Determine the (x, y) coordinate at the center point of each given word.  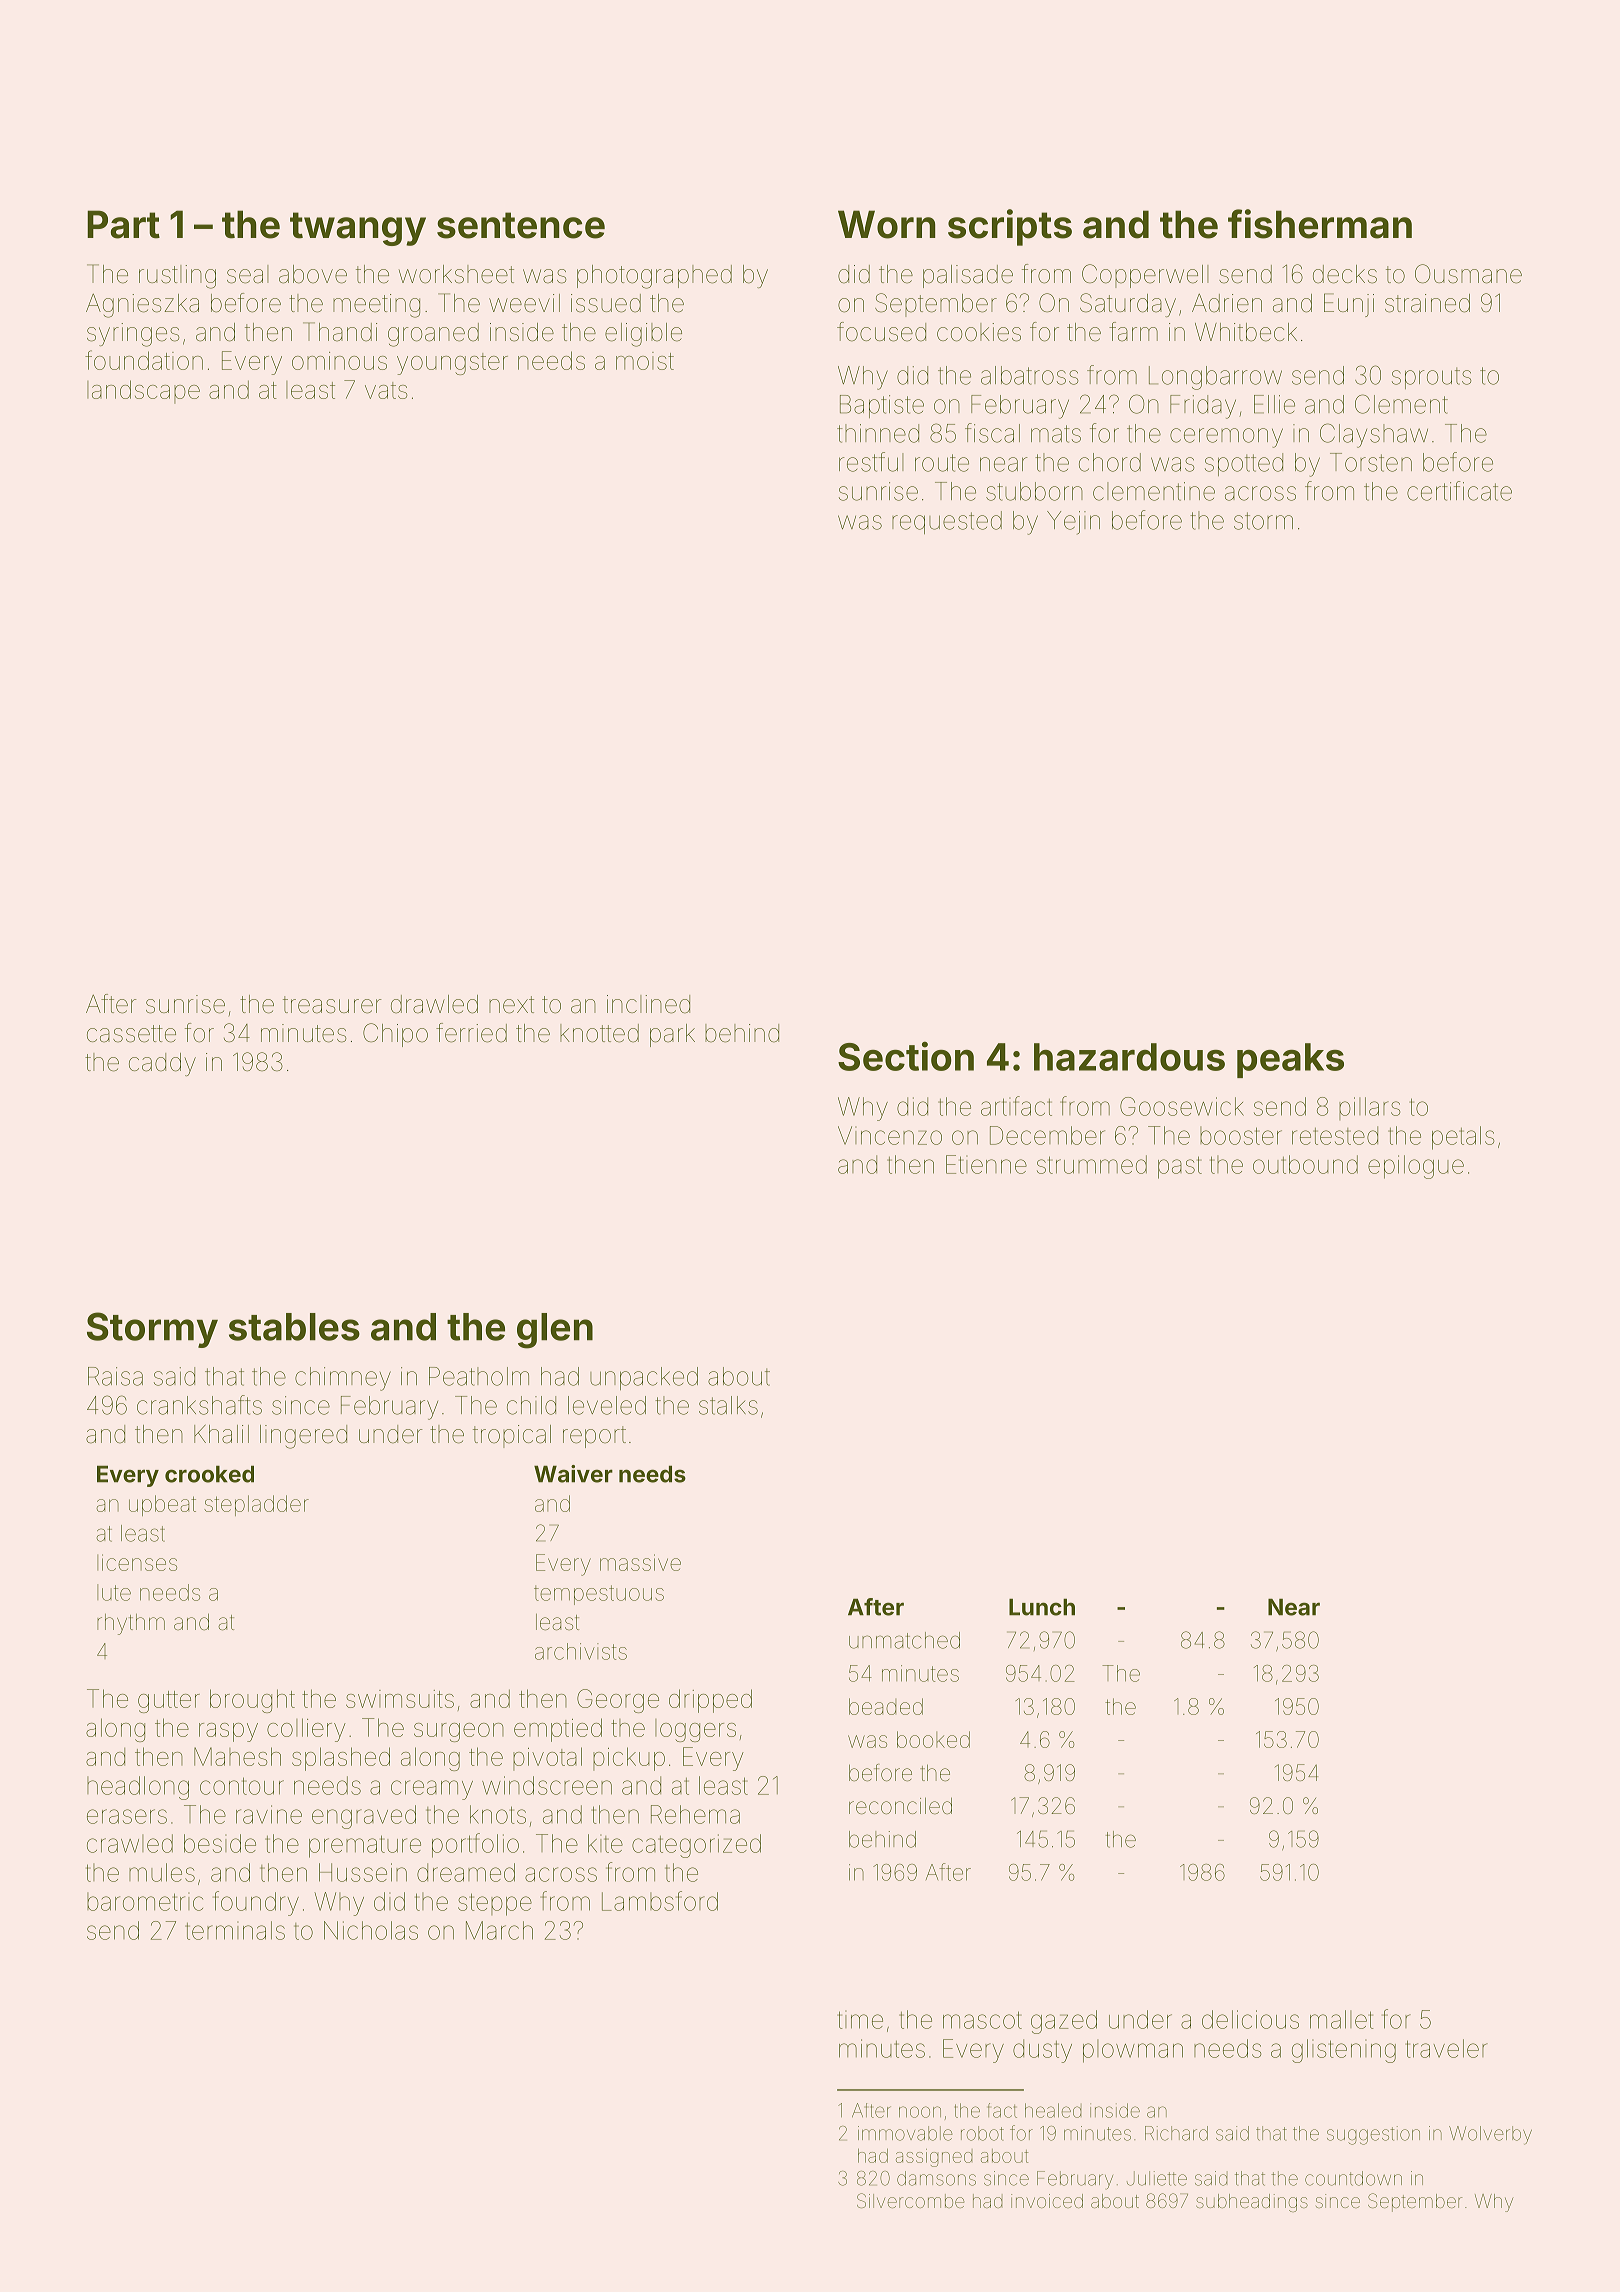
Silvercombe (910, 2200)
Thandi (340, 332)
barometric (145, 1901)
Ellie (1274, 404)
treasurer (332, 1005)
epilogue (1416, 1167)
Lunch (1042, 1607)
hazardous (1129, 1057)
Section (906, 1056)
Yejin (1073, 523)
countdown (1353, 2178)
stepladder (256, 1505)
